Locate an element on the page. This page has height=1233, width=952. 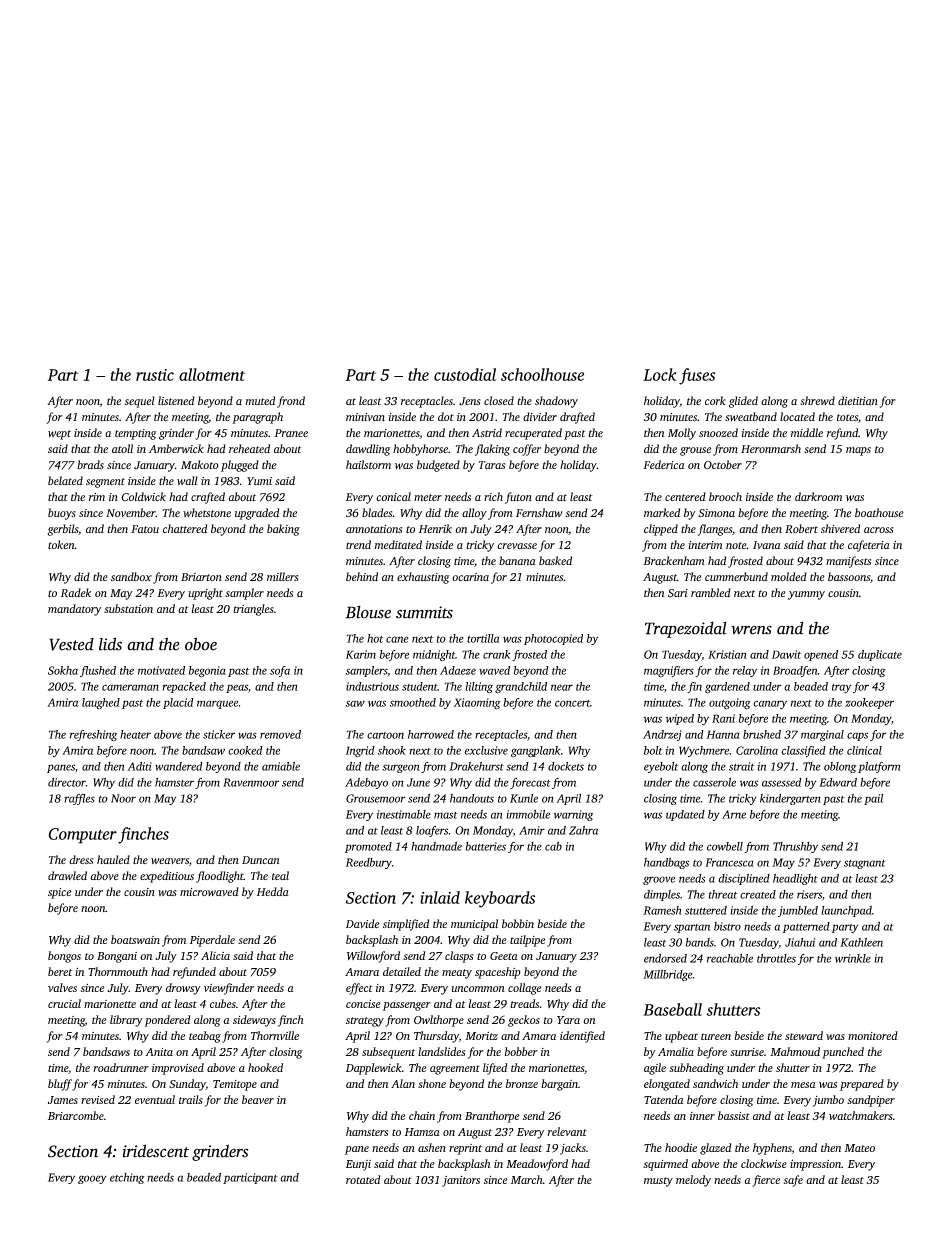
Radek is located at coordinates (76, 592).
